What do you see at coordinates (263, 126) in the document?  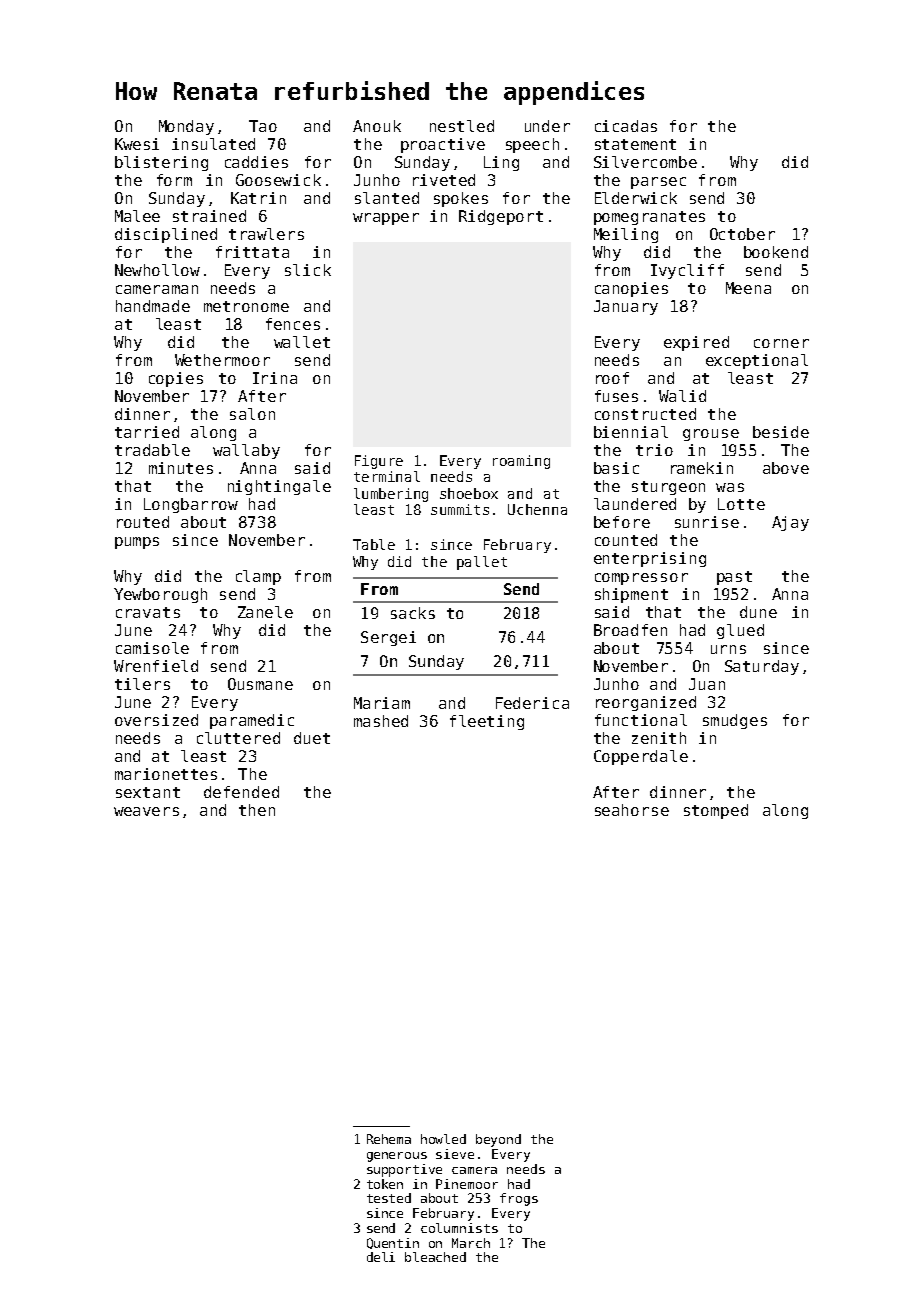 I see `Tao` at bounding box center [263, 126].
